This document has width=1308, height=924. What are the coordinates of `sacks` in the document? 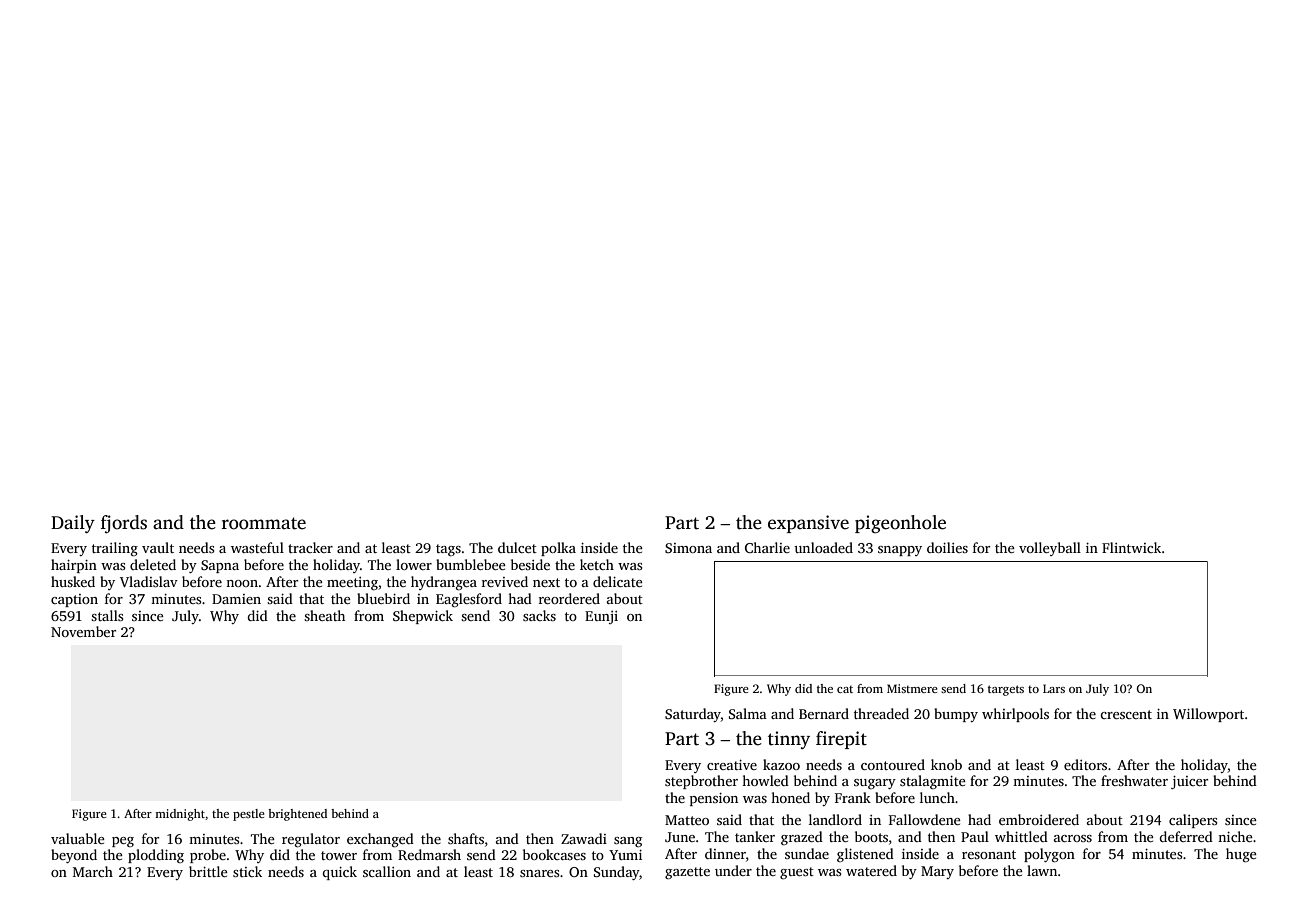 It's located at (539, 615).
